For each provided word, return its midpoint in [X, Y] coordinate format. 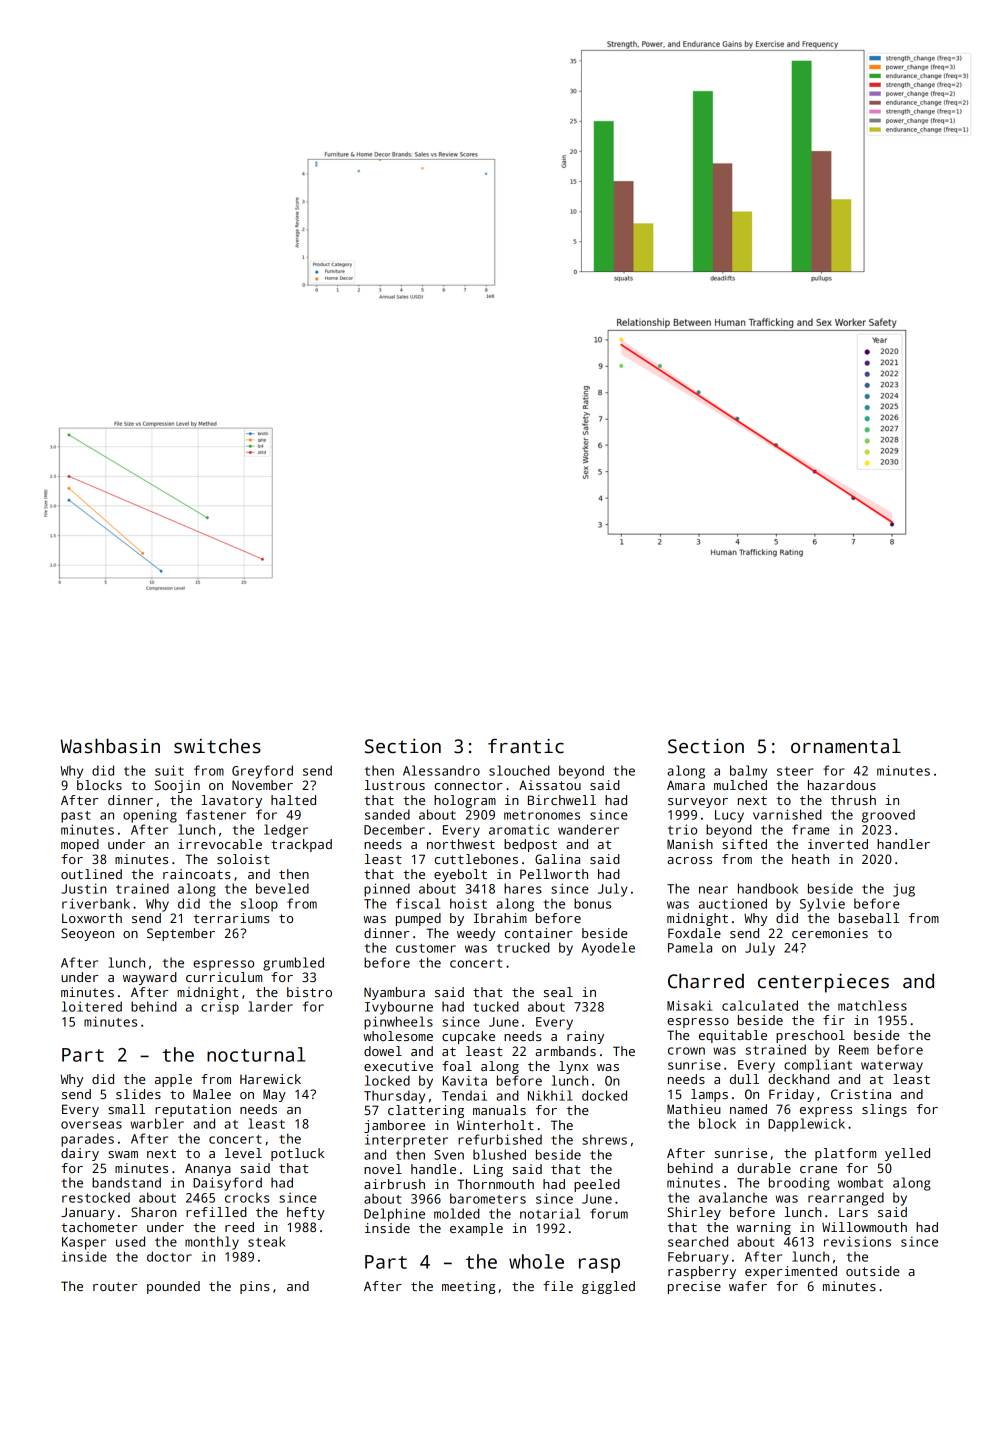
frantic [526, 746]
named [748, 1109]
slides [138, 1094]
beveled [282, 888]
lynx [573, 1067]
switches [217, 746]
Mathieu [694, 1109]
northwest [461, 844]
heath [810, 859]
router [115, 1286]
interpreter [406, 1141]
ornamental [846, 746]
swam [123, 1154]
